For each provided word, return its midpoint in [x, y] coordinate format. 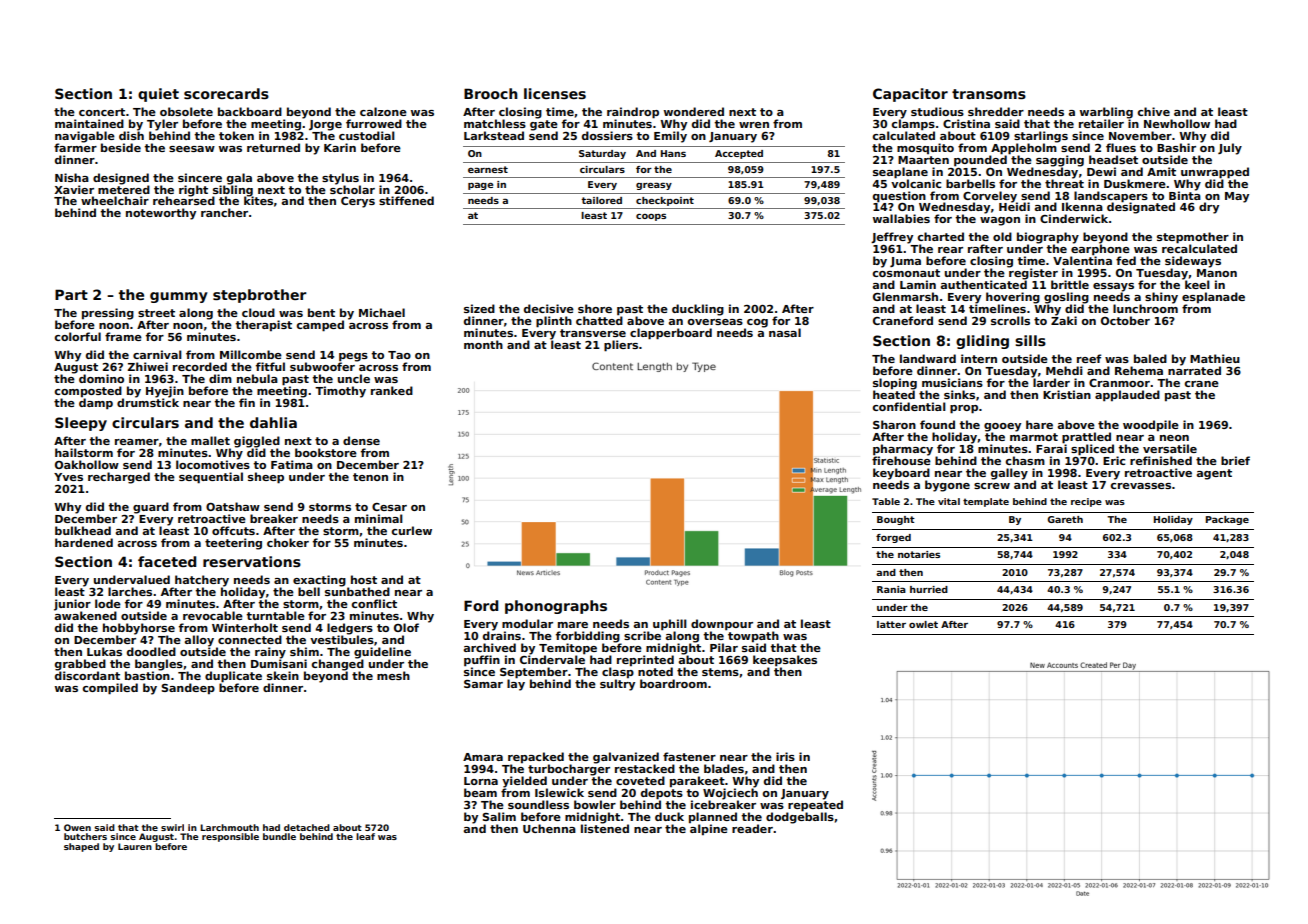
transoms [989, 94]
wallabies [901, 218]
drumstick [148, 402]
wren [754, 125]
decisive [549, 308]
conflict [374, 603]
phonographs [556, 607]
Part [71, 294]
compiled [110, 689]
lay [516, 685]
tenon [370, 477]
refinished [1161, 460]
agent [1214, 474]
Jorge [325, 125]
